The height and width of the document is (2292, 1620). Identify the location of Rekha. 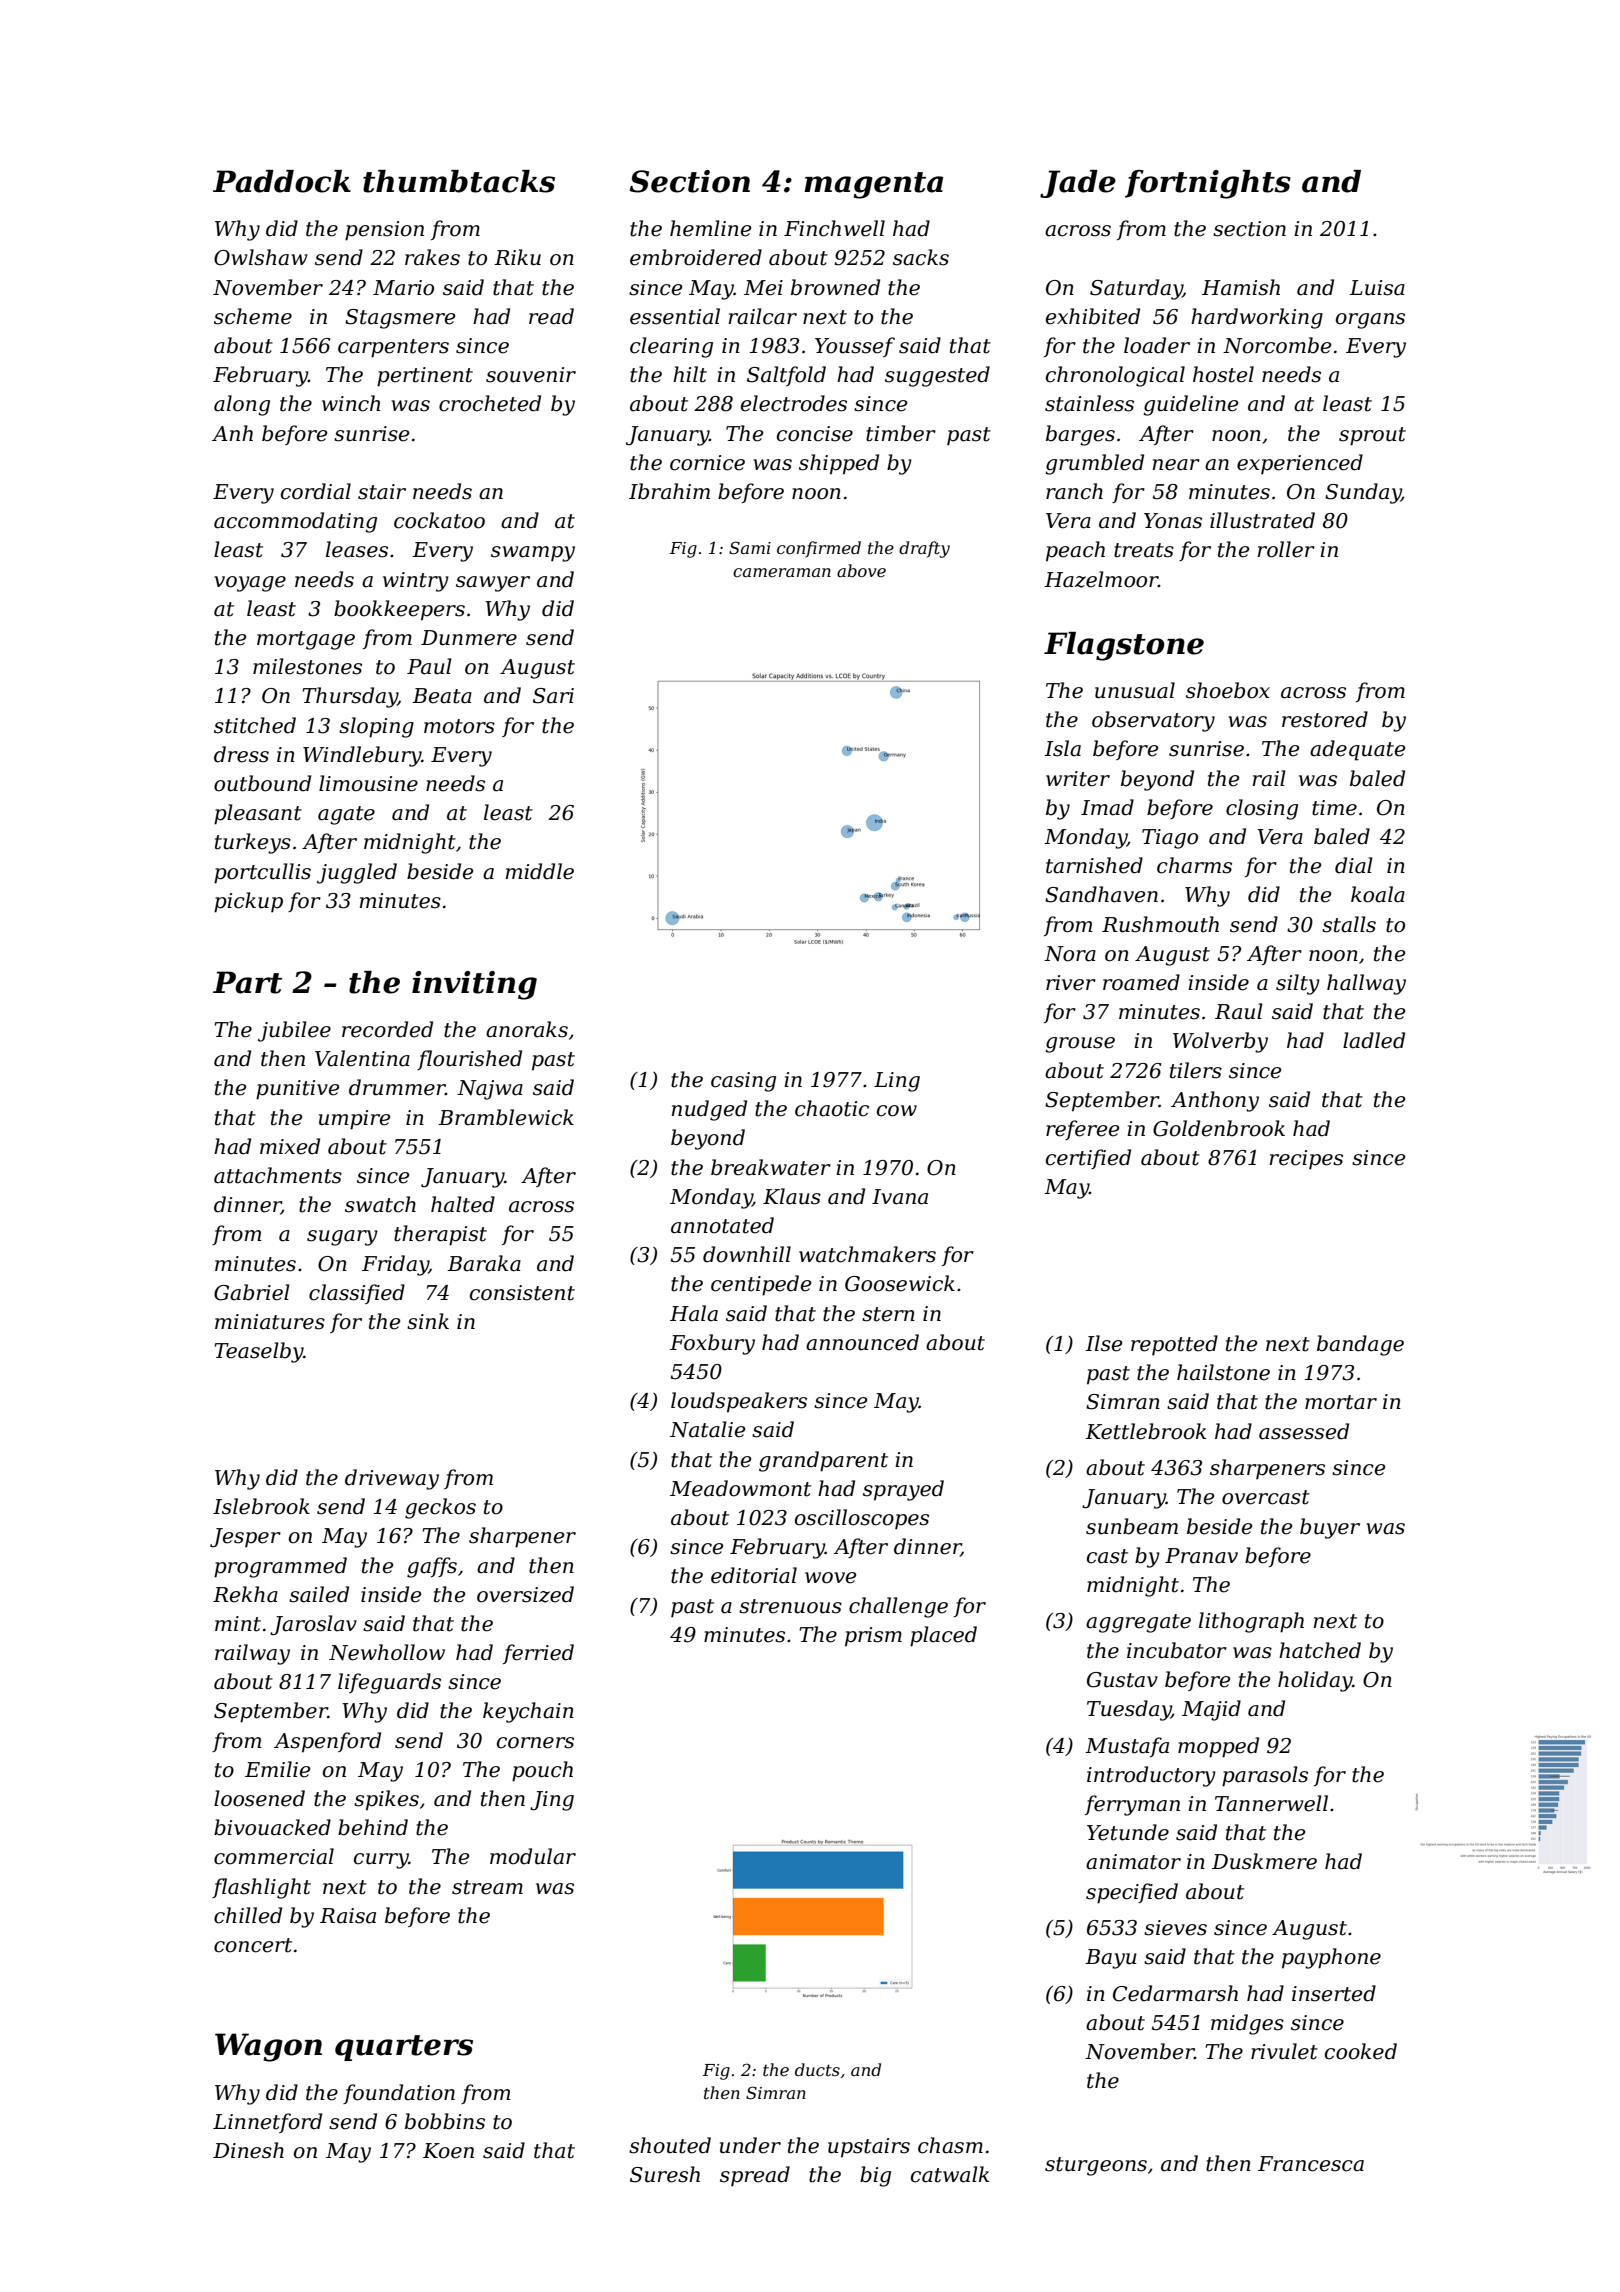
(245, 1594).
